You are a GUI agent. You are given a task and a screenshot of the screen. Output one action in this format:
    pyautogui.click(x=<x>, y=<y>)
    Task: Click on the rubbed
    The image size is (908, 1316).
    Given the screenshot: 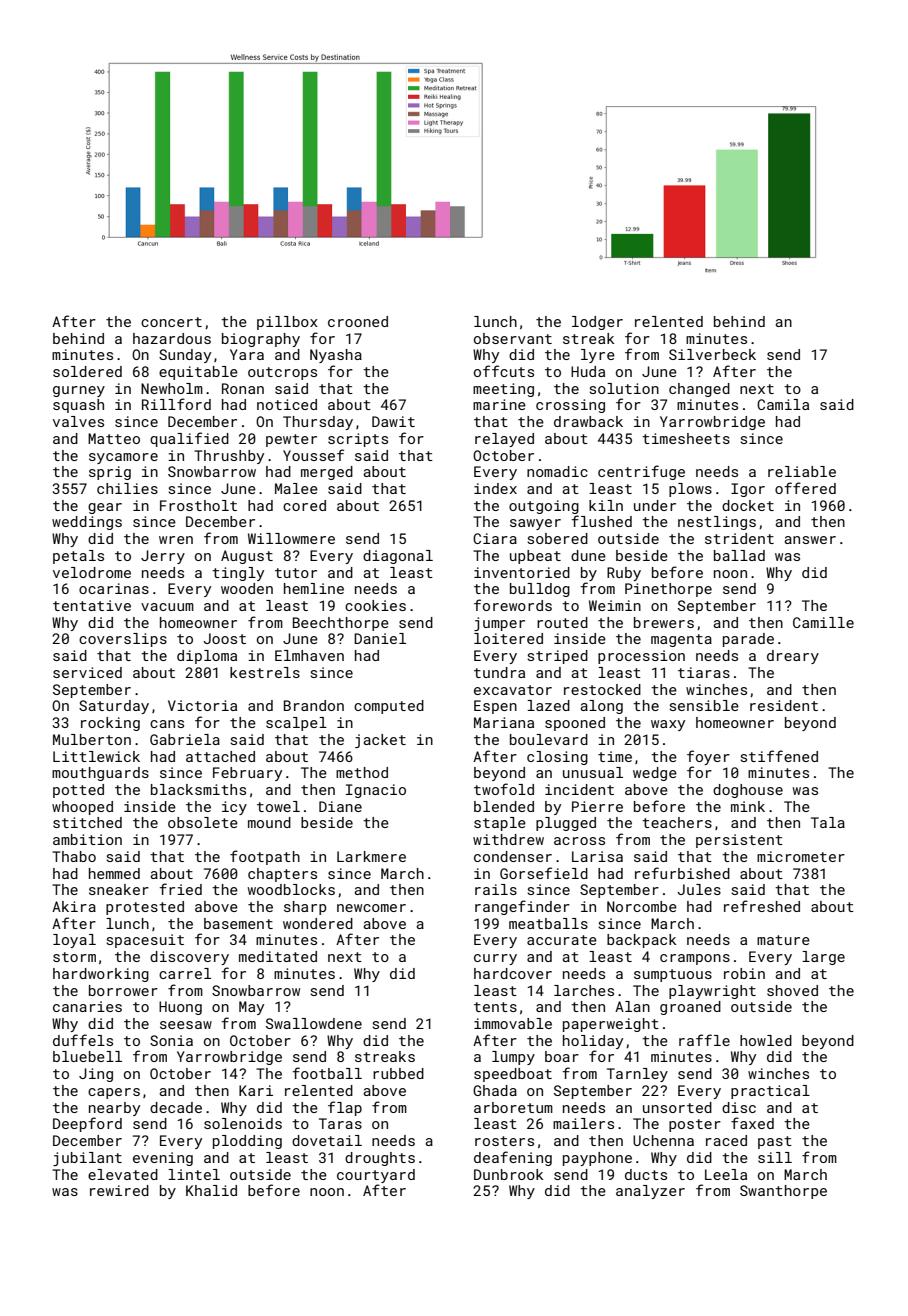 What is the action you would take?
    pyautogui.click(x=398, y=1073)
